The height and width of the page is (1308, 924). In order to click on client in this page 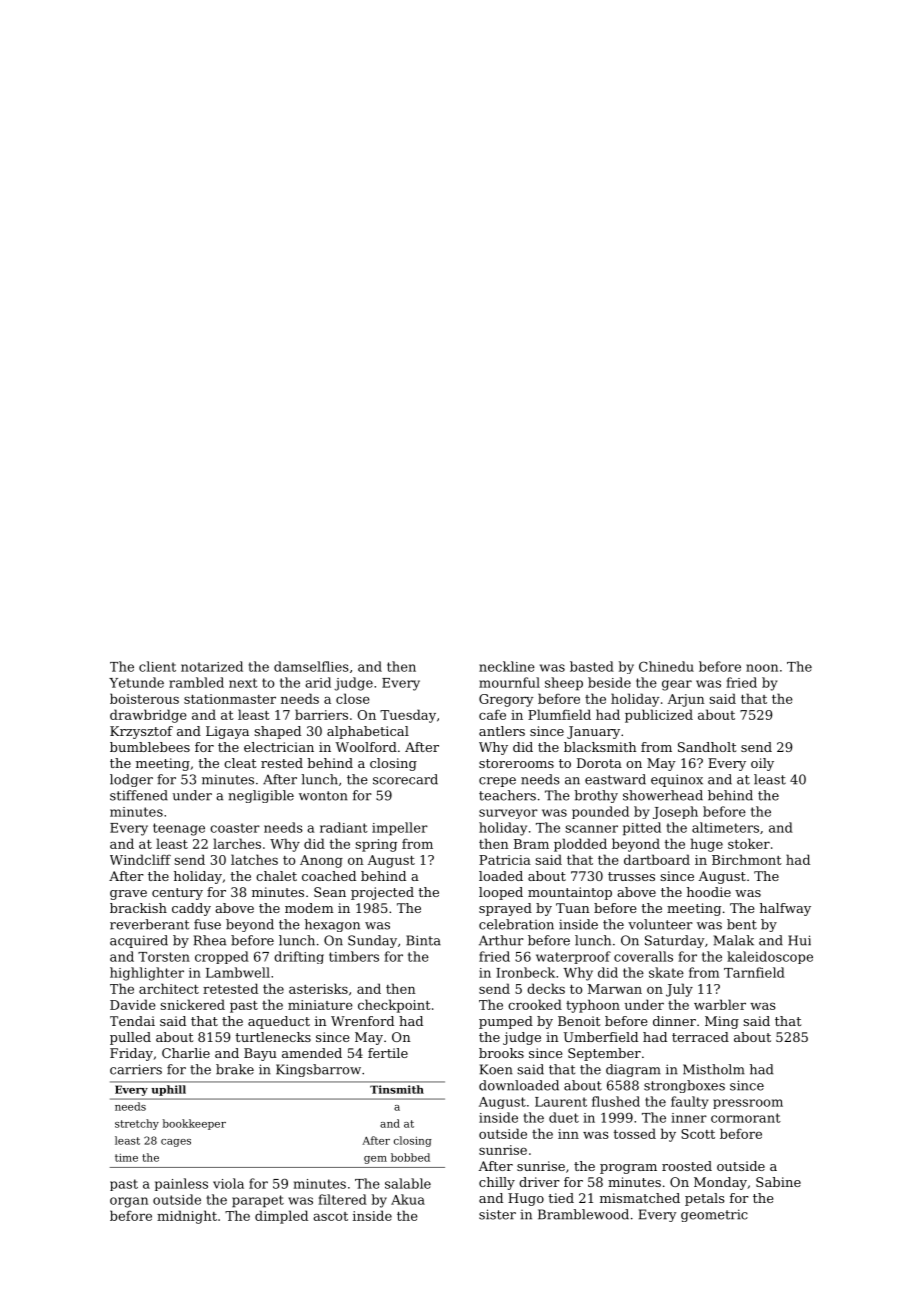, I will do `click(157, 666)`.
